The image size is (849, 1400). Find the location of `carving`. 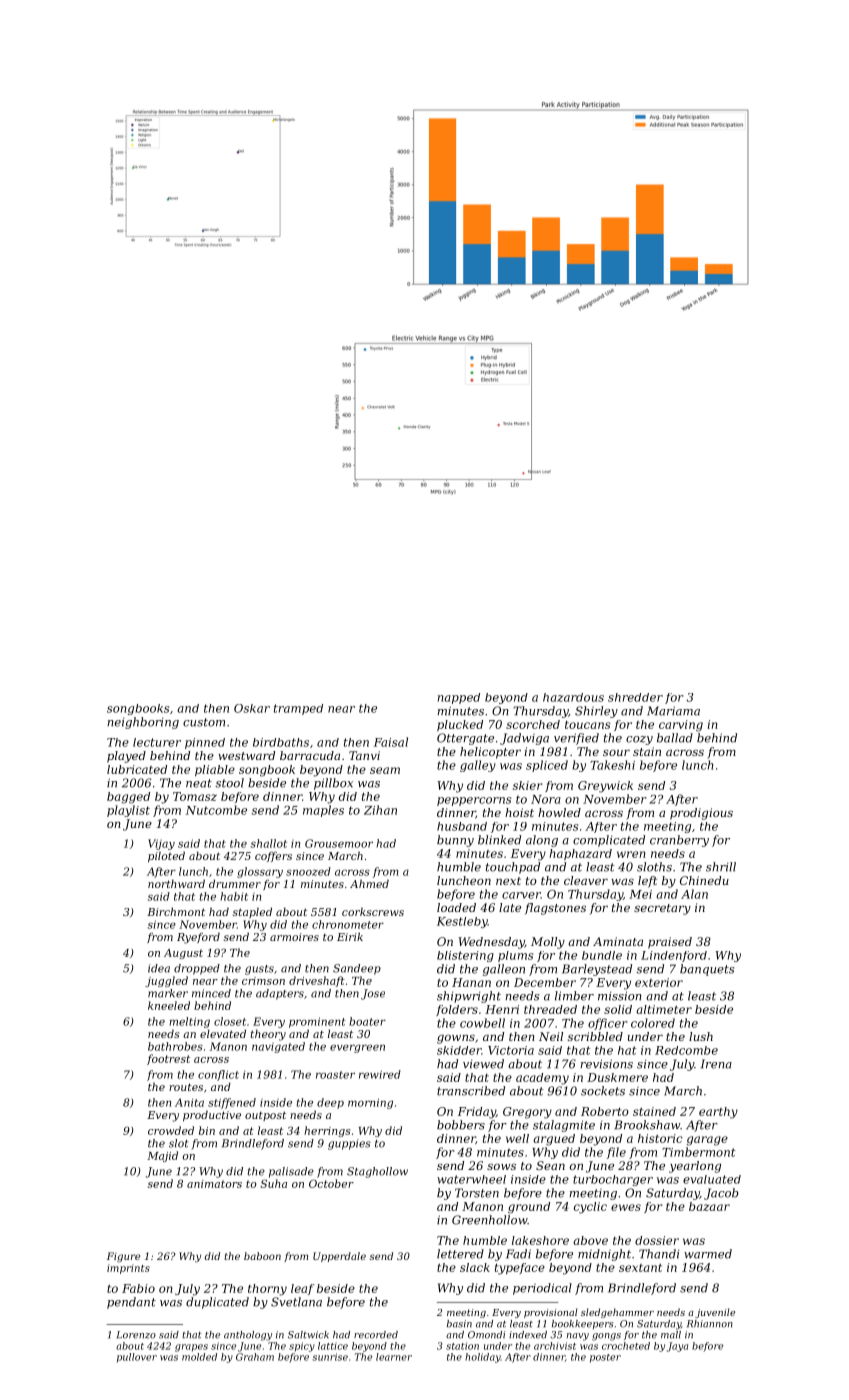

carving is located at coordinates (681, 726).
